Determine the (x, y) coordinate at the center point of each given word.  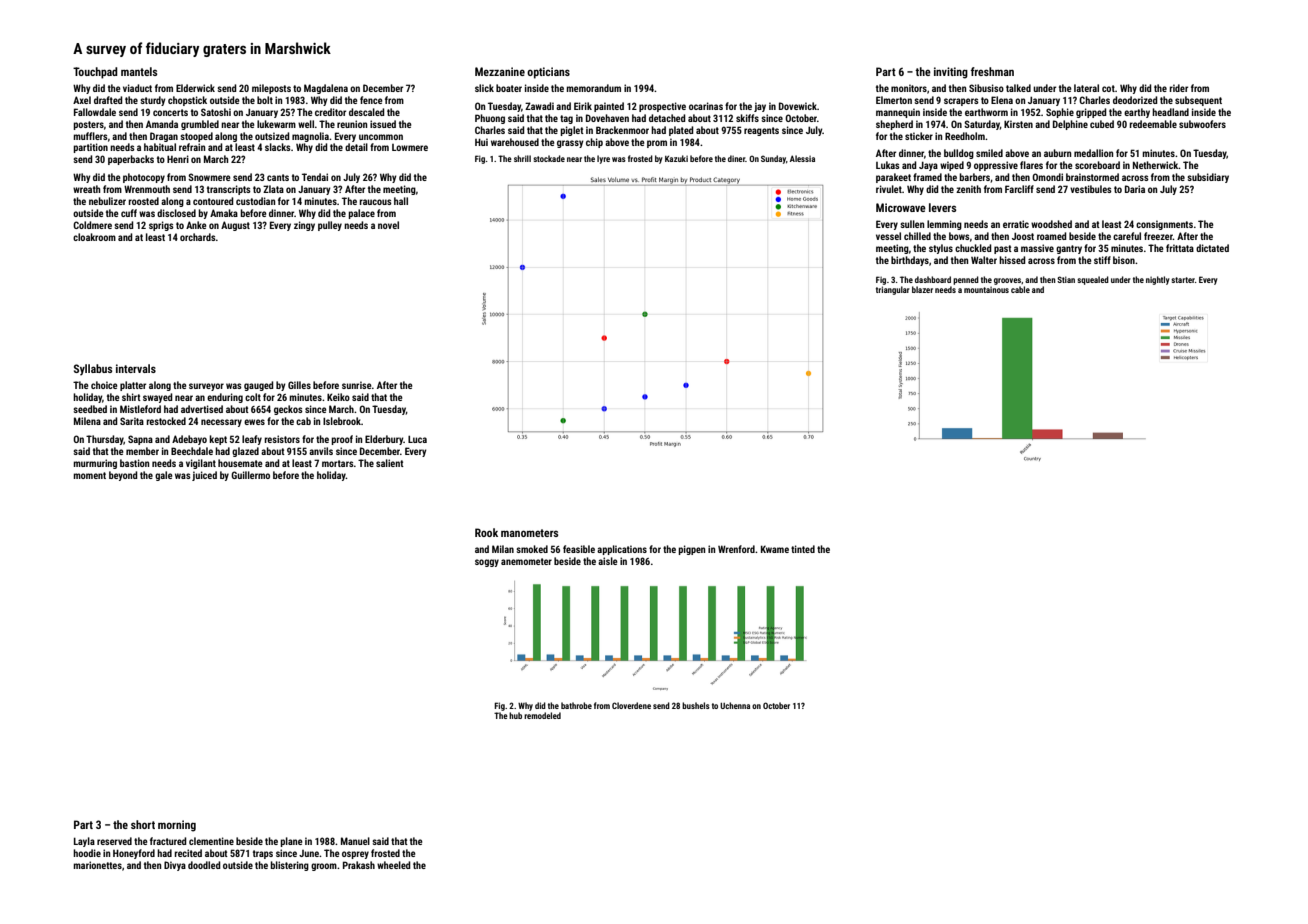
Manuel (355, 841)
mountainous (986, 290)
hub (515, 715)
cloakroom (94, 237)
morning (177, 826)
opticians (548, 73)
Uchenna (735, 705)
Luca (417, 439)
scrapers (961, 102)
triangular (893, 290)
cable (1020, 289)
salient (390, 463)
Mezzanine (500, 71)
